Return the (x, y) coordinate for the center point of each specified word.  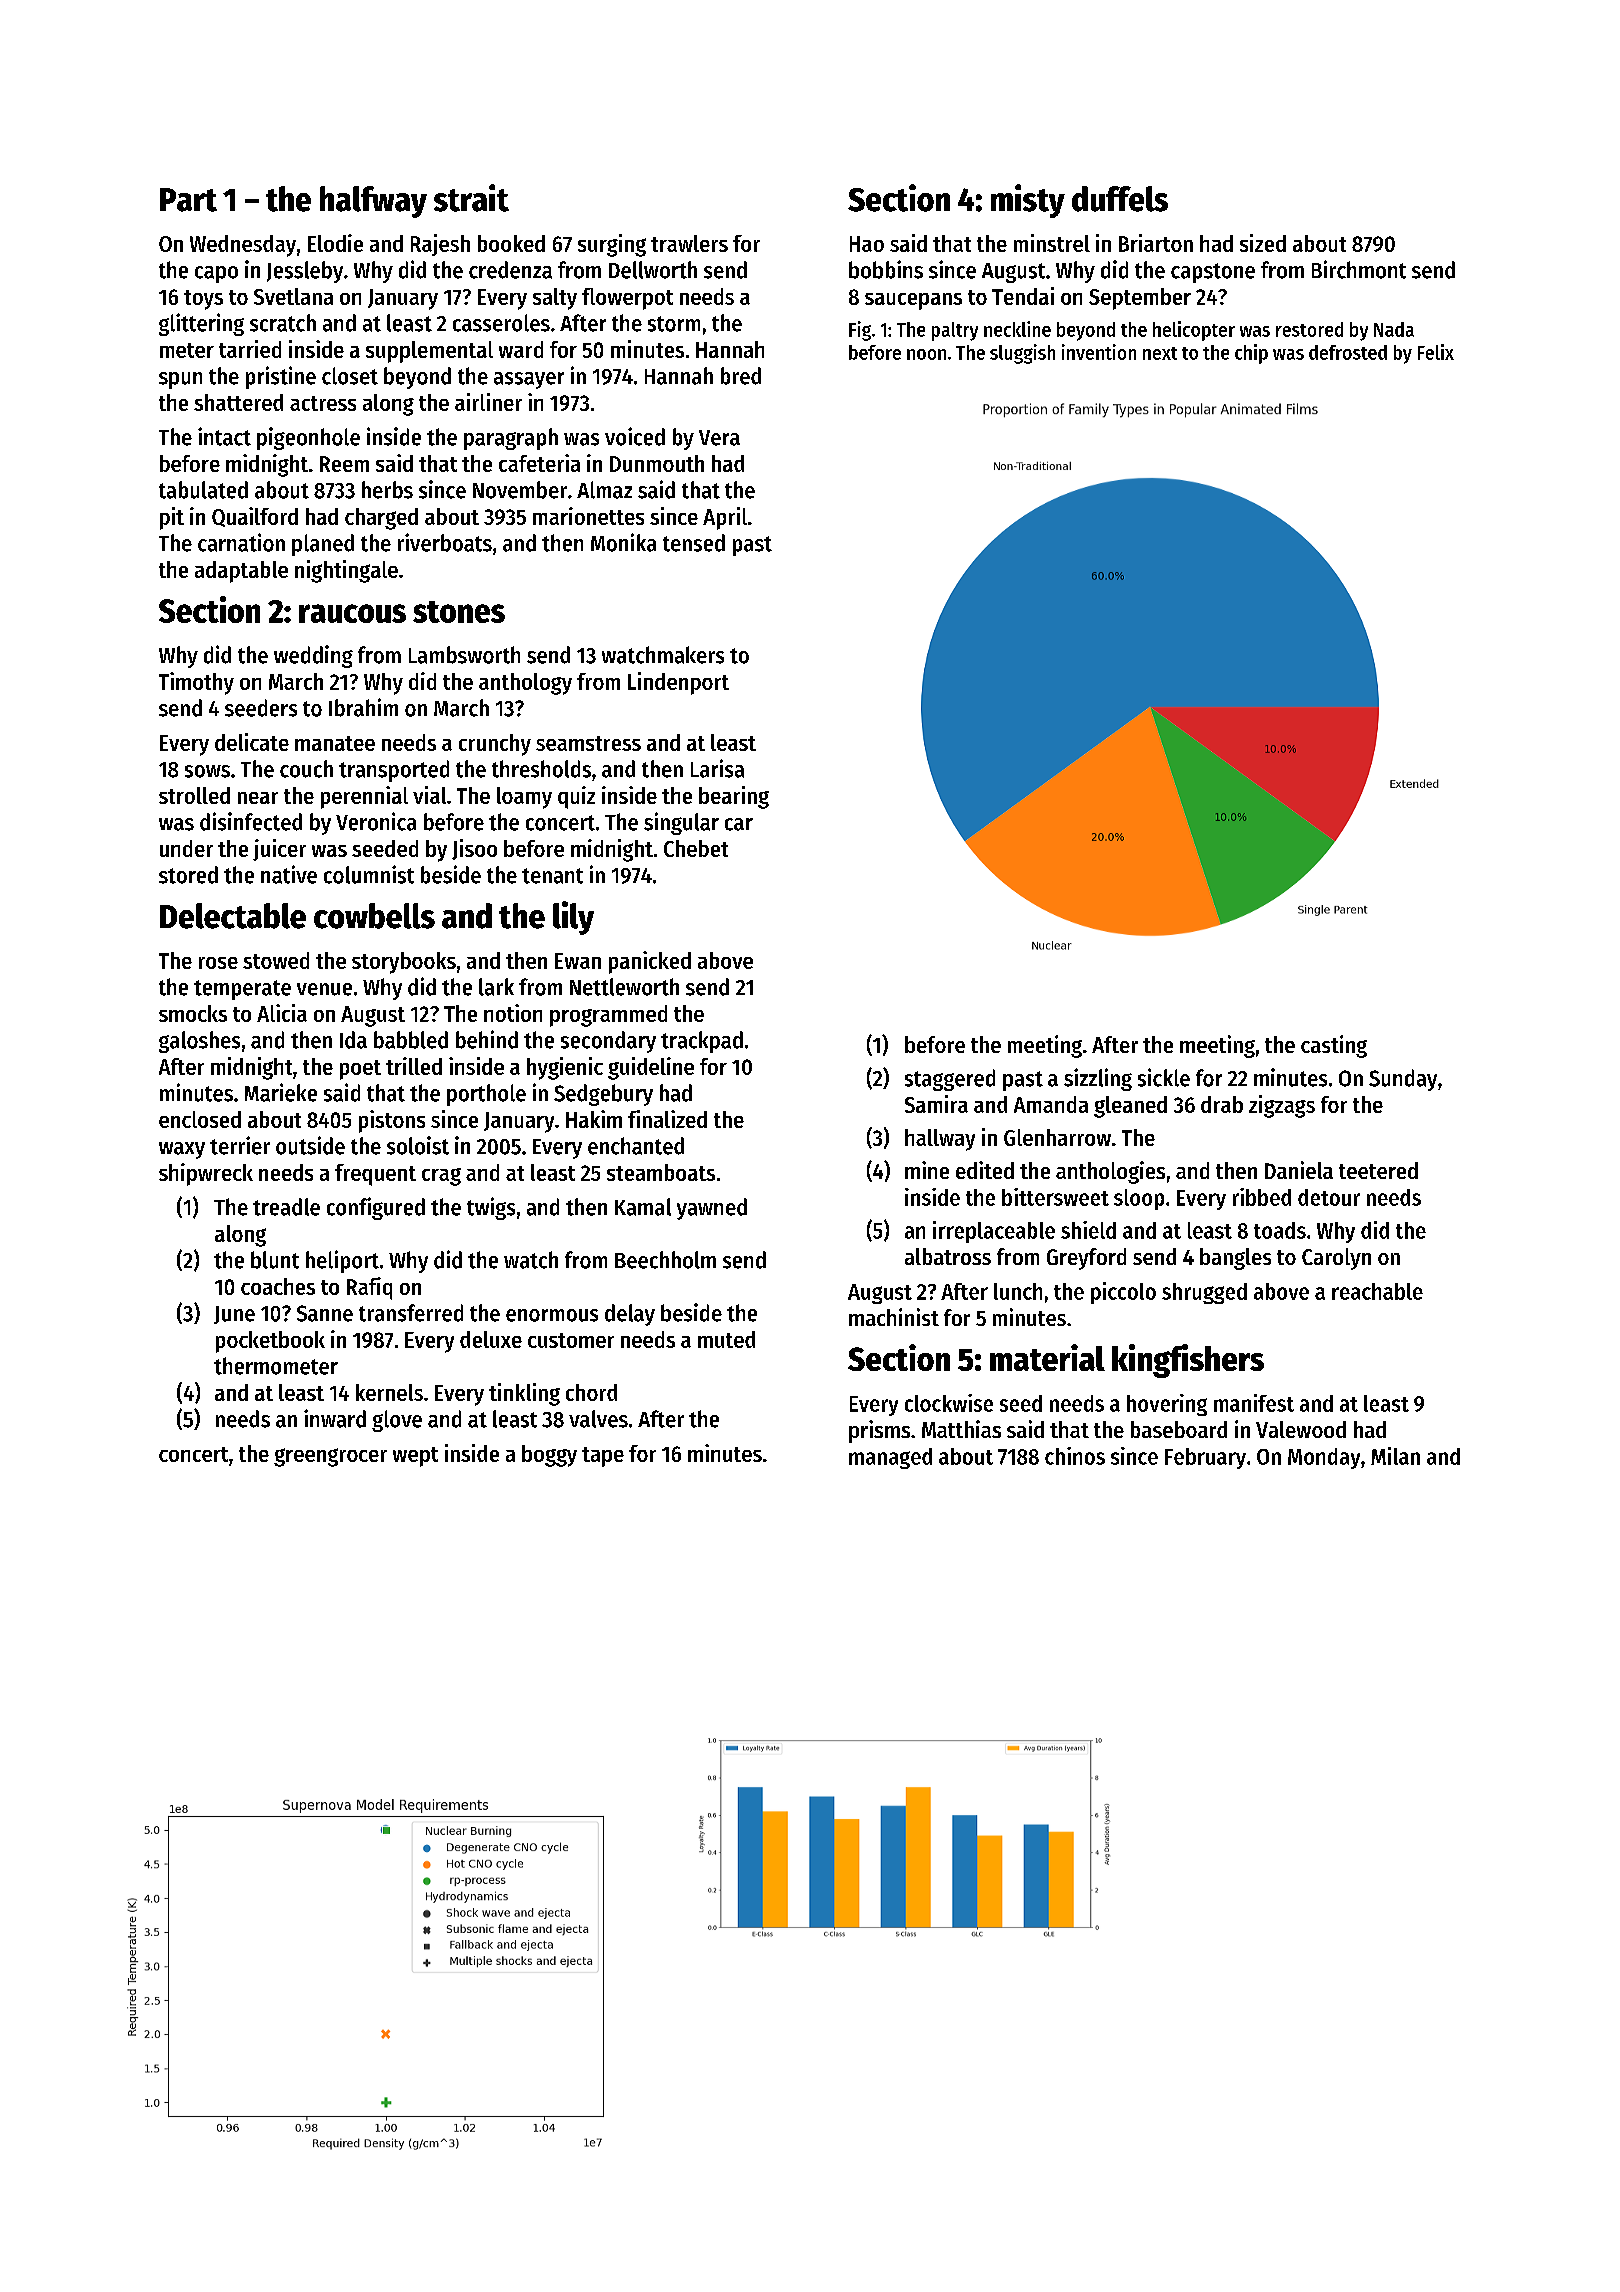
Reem (344, 464)
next (1160, 353)
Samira (936, 1104)
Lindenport (678, 683)
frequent (375, 1175)
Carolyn (1336, 1259)
